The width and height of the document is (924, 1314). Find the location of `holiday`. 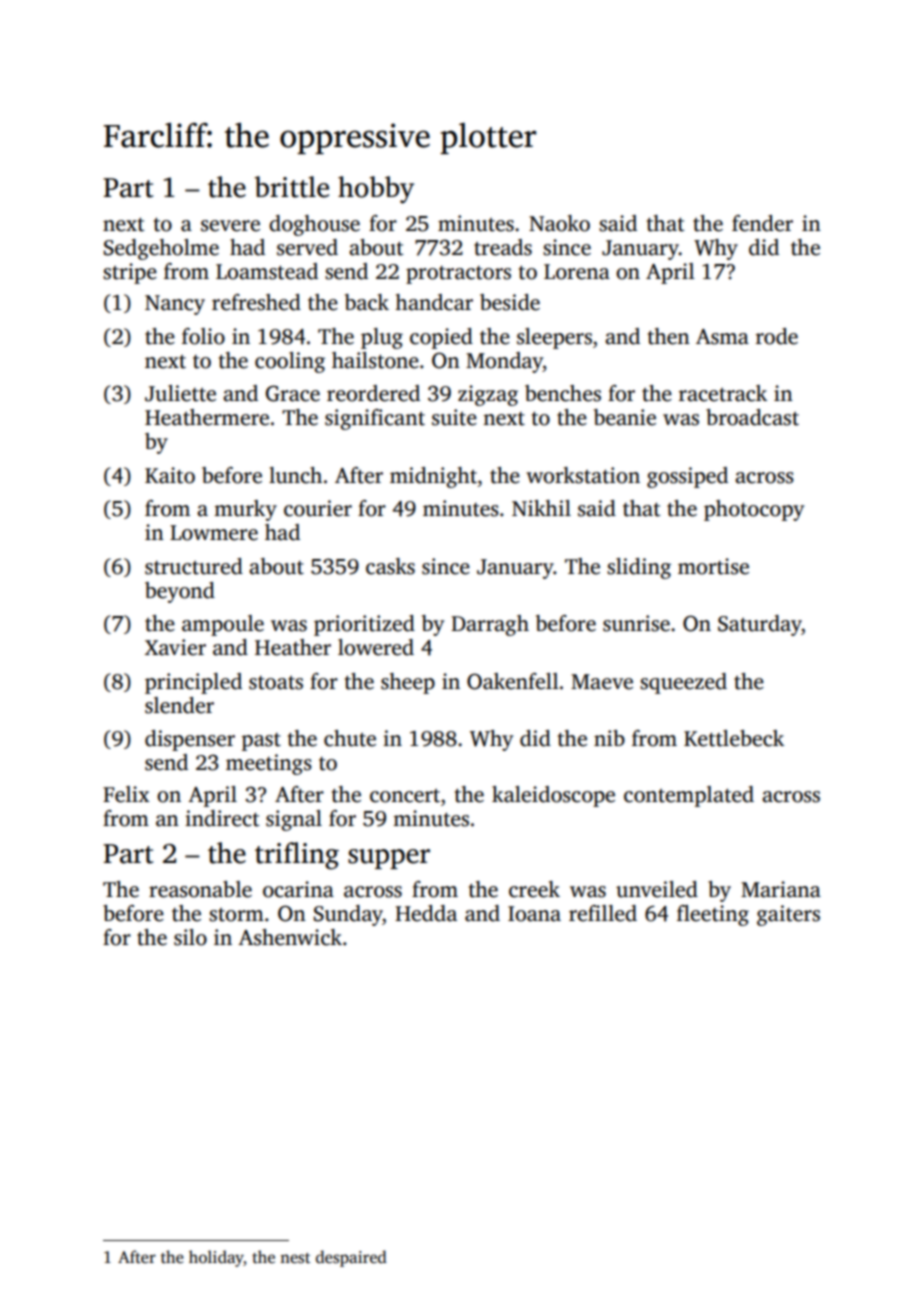

holiday is located at coordinates (216, 1258).
